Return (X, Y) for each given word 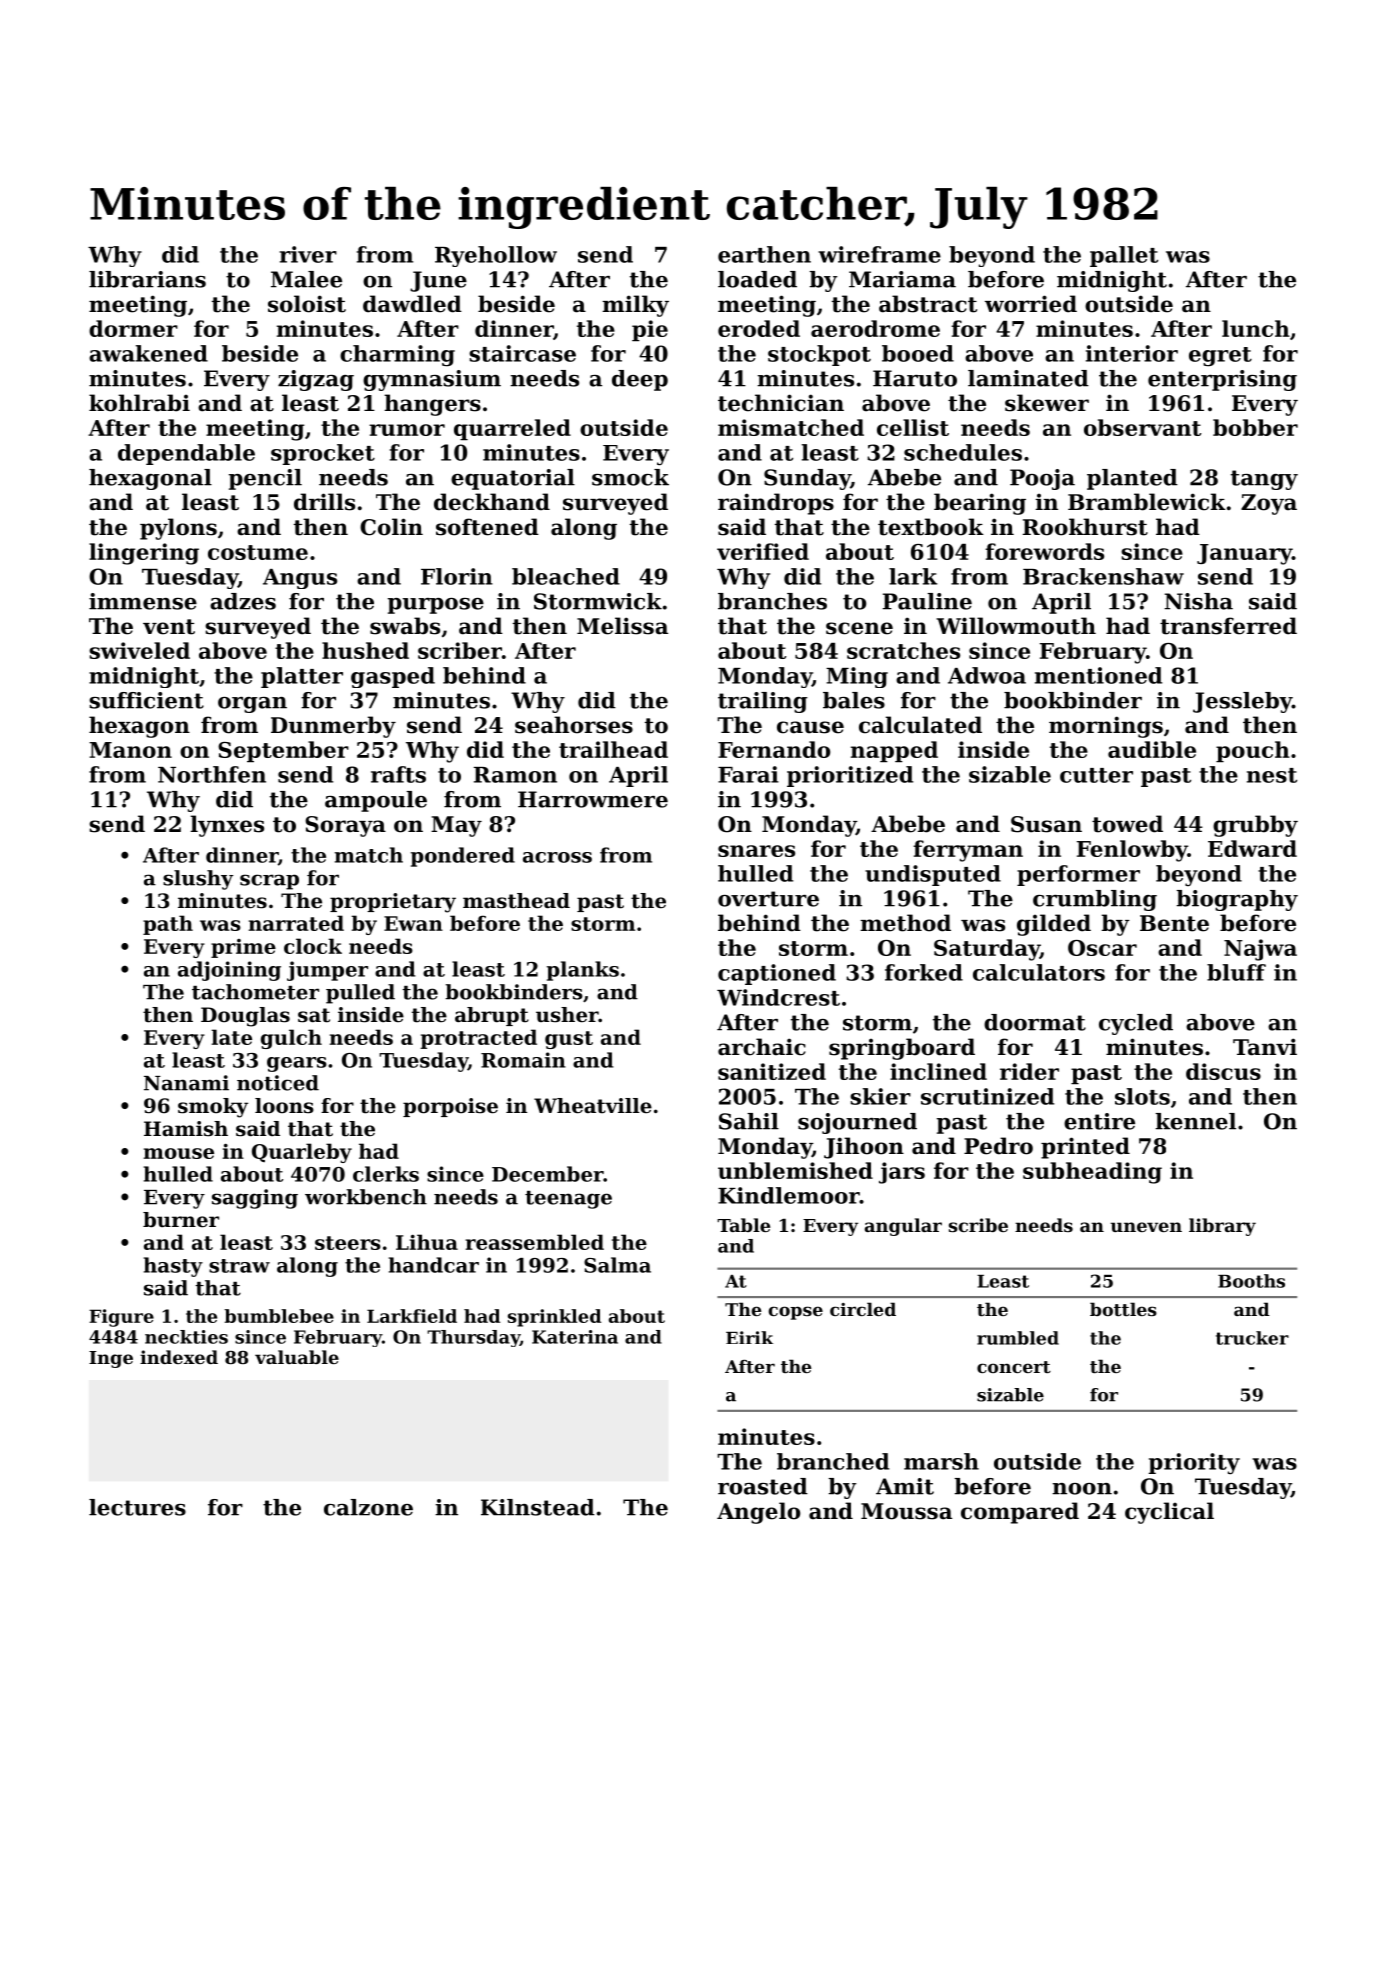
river (308, 254)
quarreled (512, 429)
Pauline (927, 601)
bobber (1255, 427)
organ (252, 705)
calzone (368, 1507)
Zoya (1269, 504)
